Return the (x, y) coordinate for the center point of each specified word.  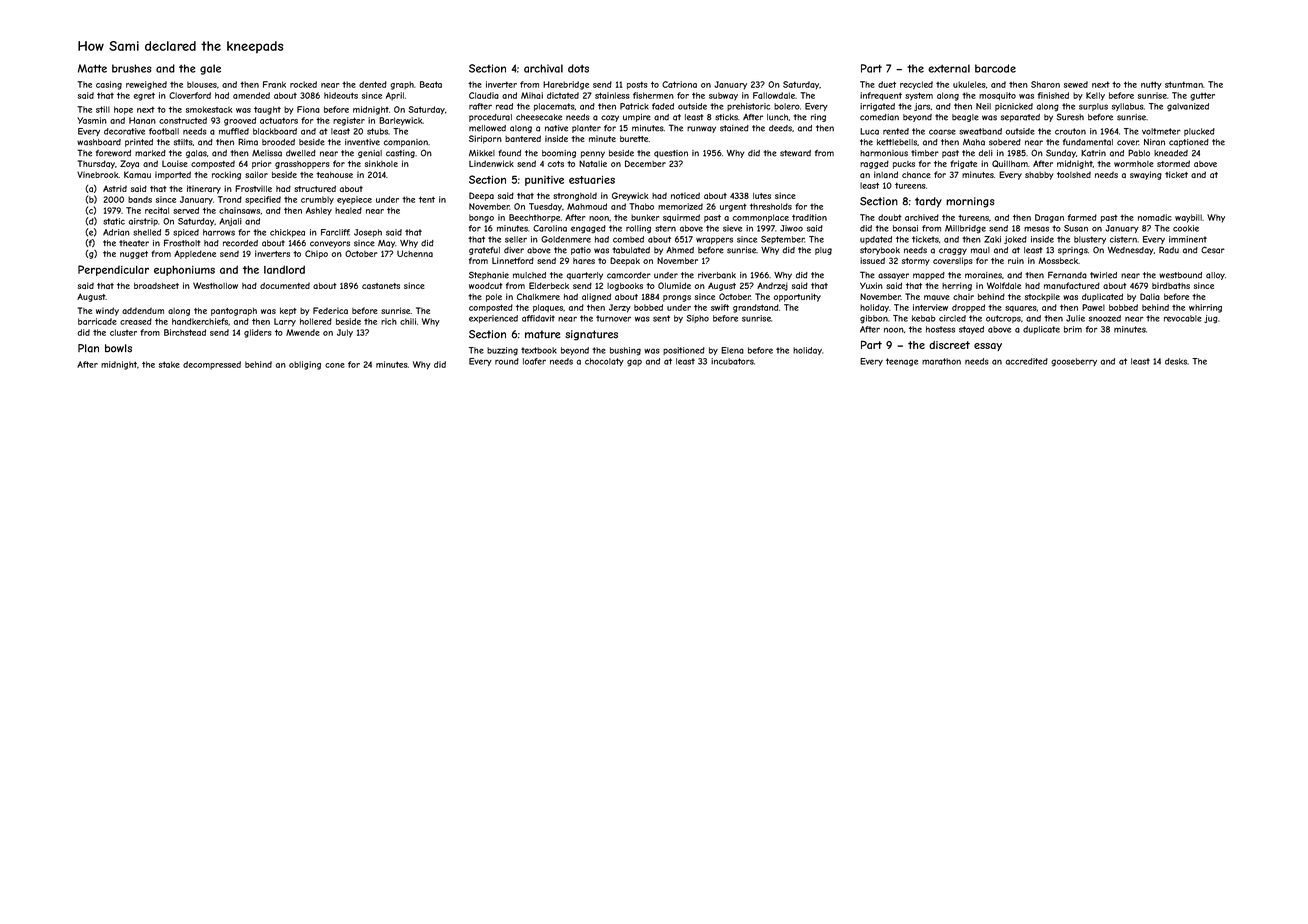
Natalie (593, 163)
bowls (118, 348)
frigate (963, 164)
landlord (284, 269)
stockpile (1042, 297)
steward (795, 153)
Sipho (698, 319)
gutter (1202, 96)
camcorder (629, 275)
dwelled (301, 153)
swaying (1146, 175)
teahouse (334, 175)
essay (988, 347)
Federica (330, 310)
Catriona (679, 84)
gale (210, 69)
